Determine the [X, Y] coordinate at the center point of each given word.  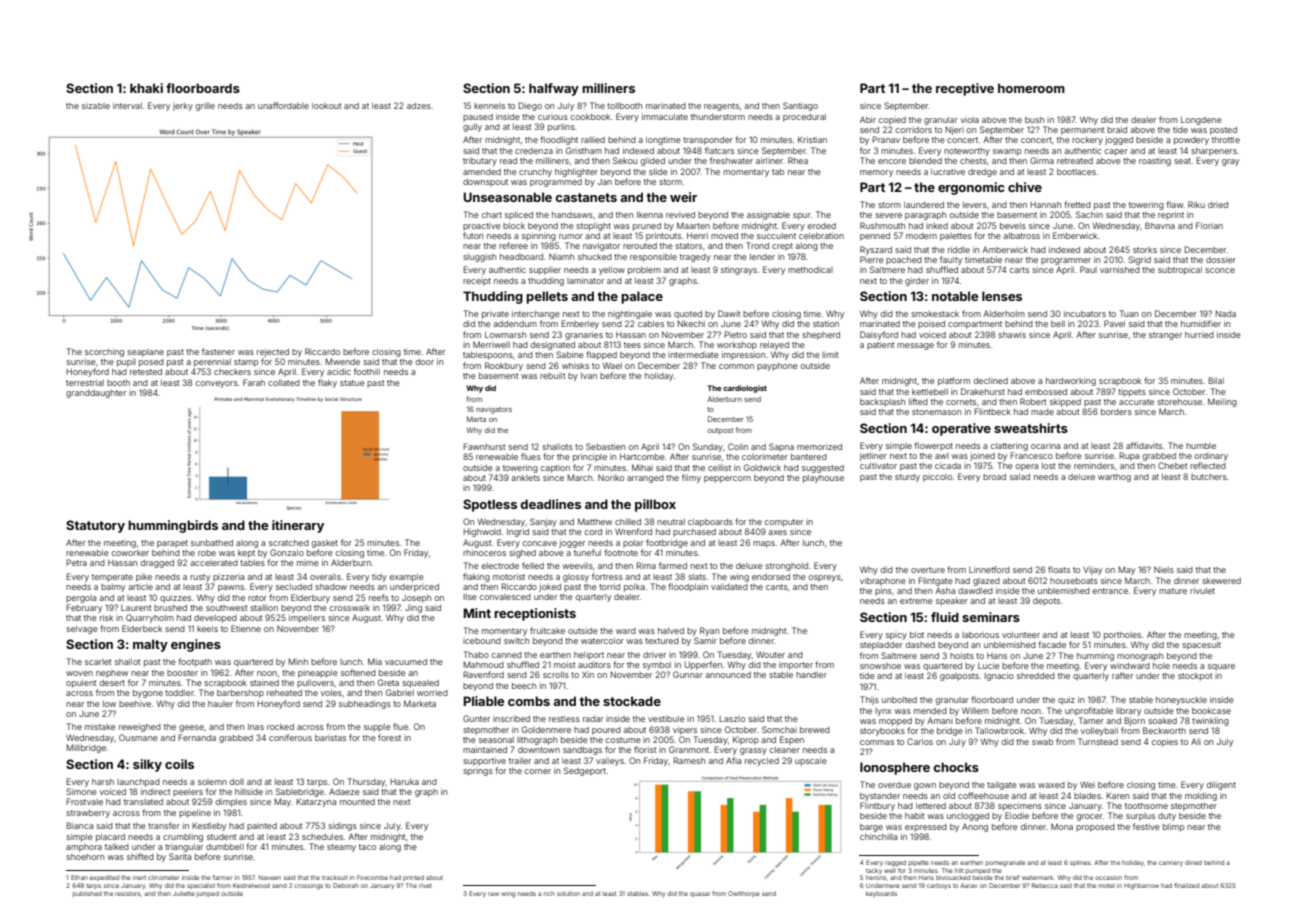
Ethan [79, 877]
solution [568, 893]
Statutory [95, 526]
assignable [768, 215]
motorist [509, 576]
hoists [962, 655]
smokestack [935, 314]
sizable [96, 106]
